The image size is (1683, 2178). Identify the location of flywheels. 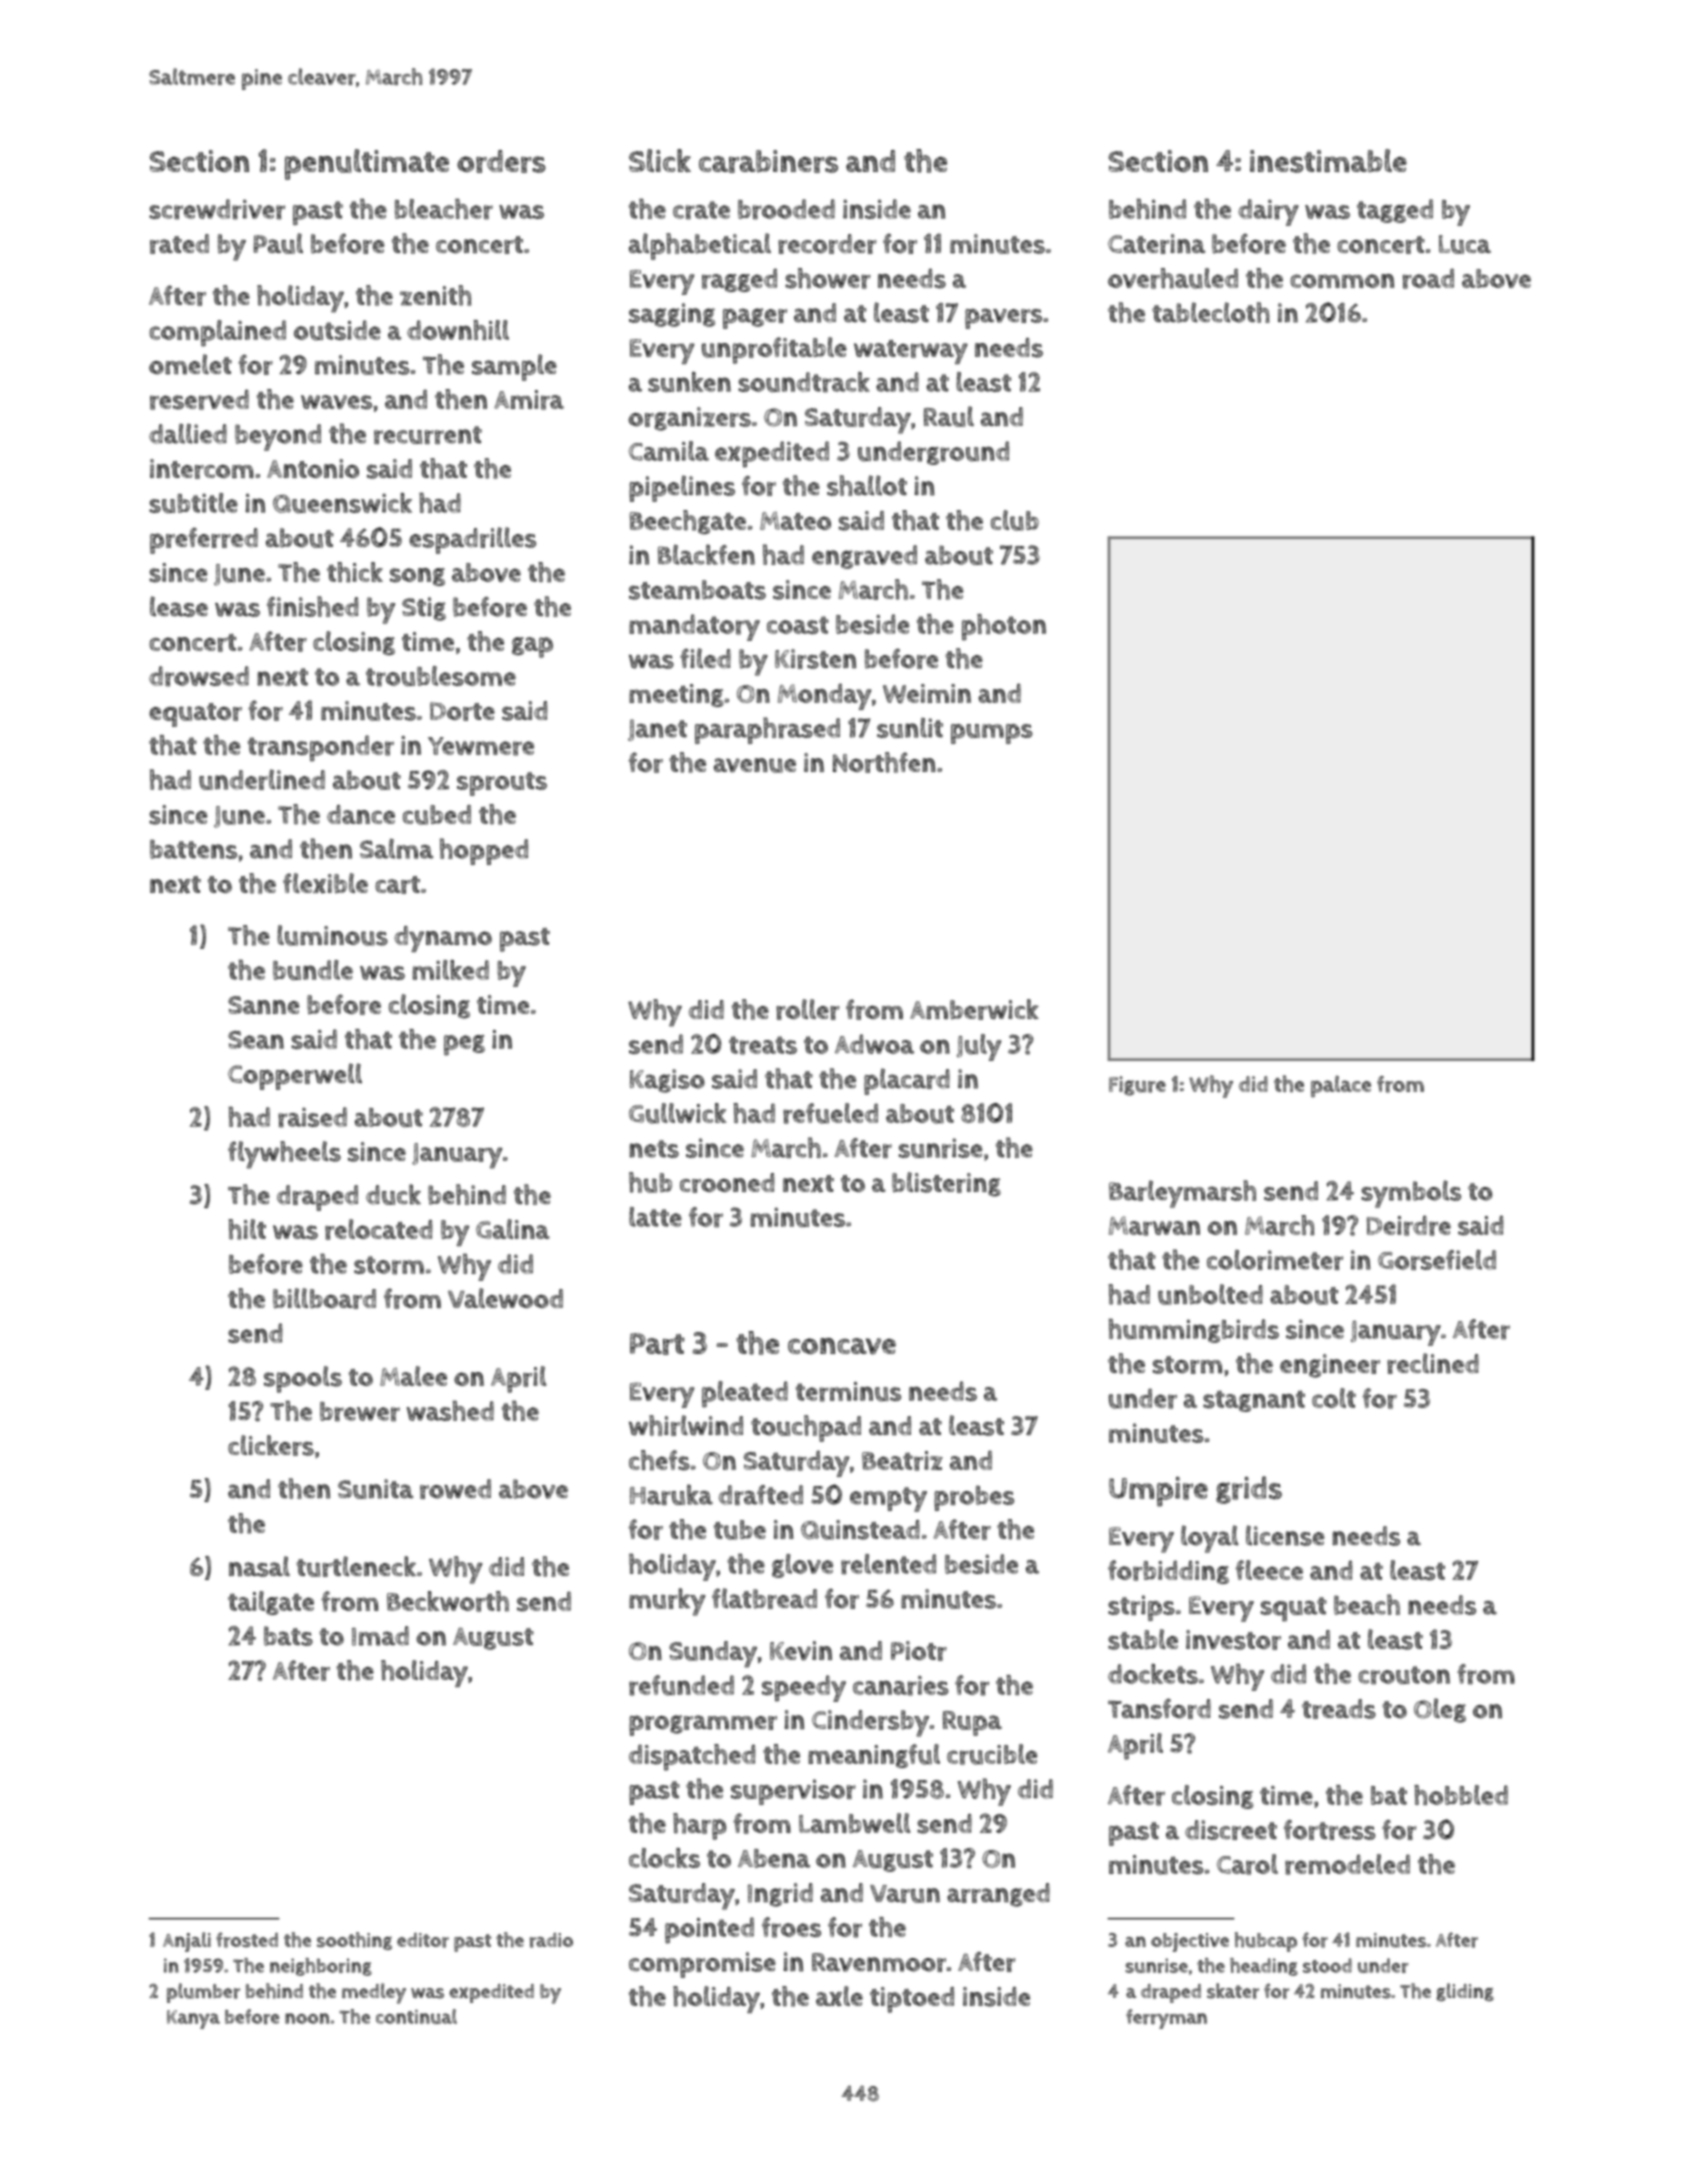
(284, 1155).
